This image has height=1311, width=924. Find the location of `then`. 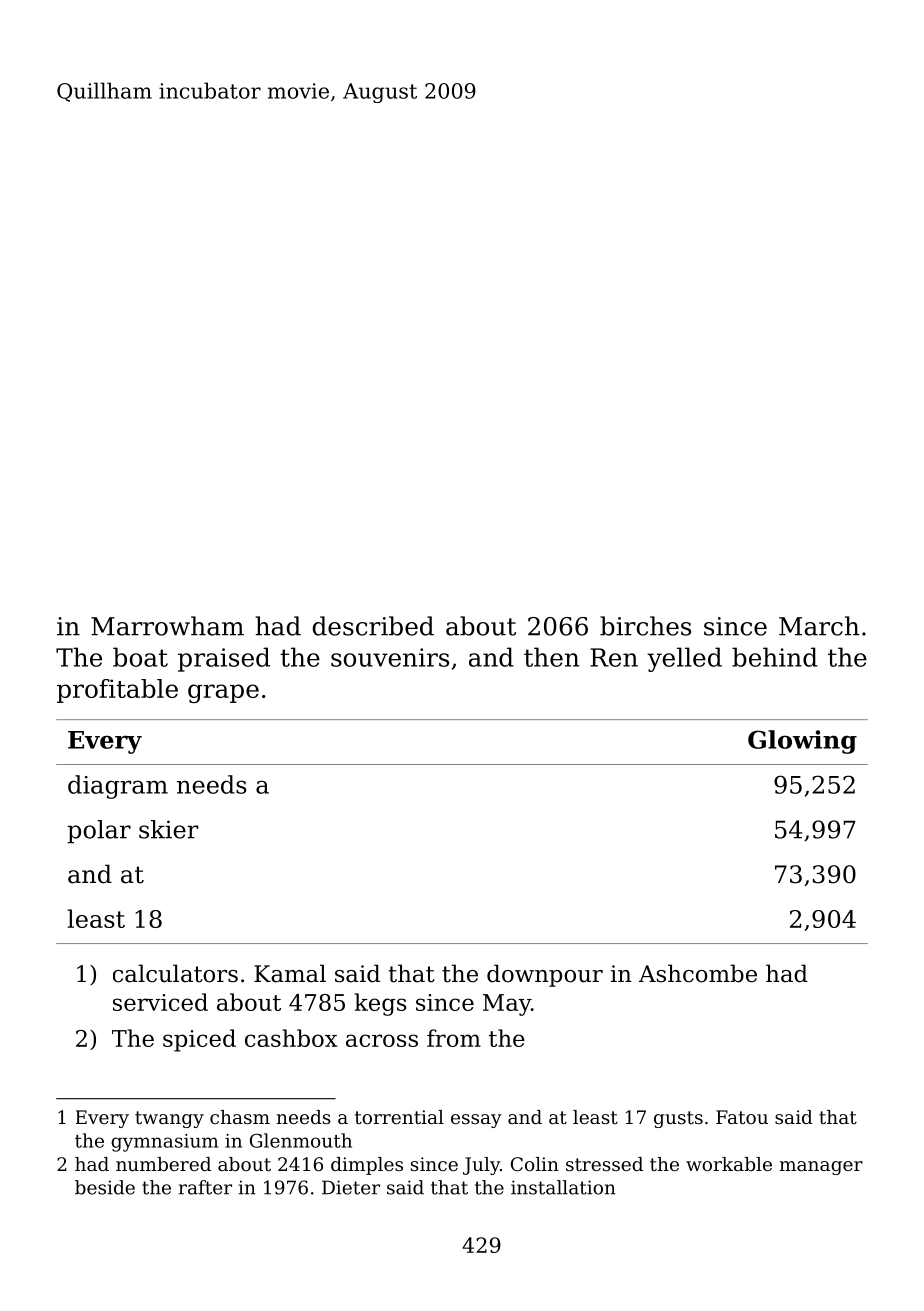

then is located at coordinates (551, 657).
